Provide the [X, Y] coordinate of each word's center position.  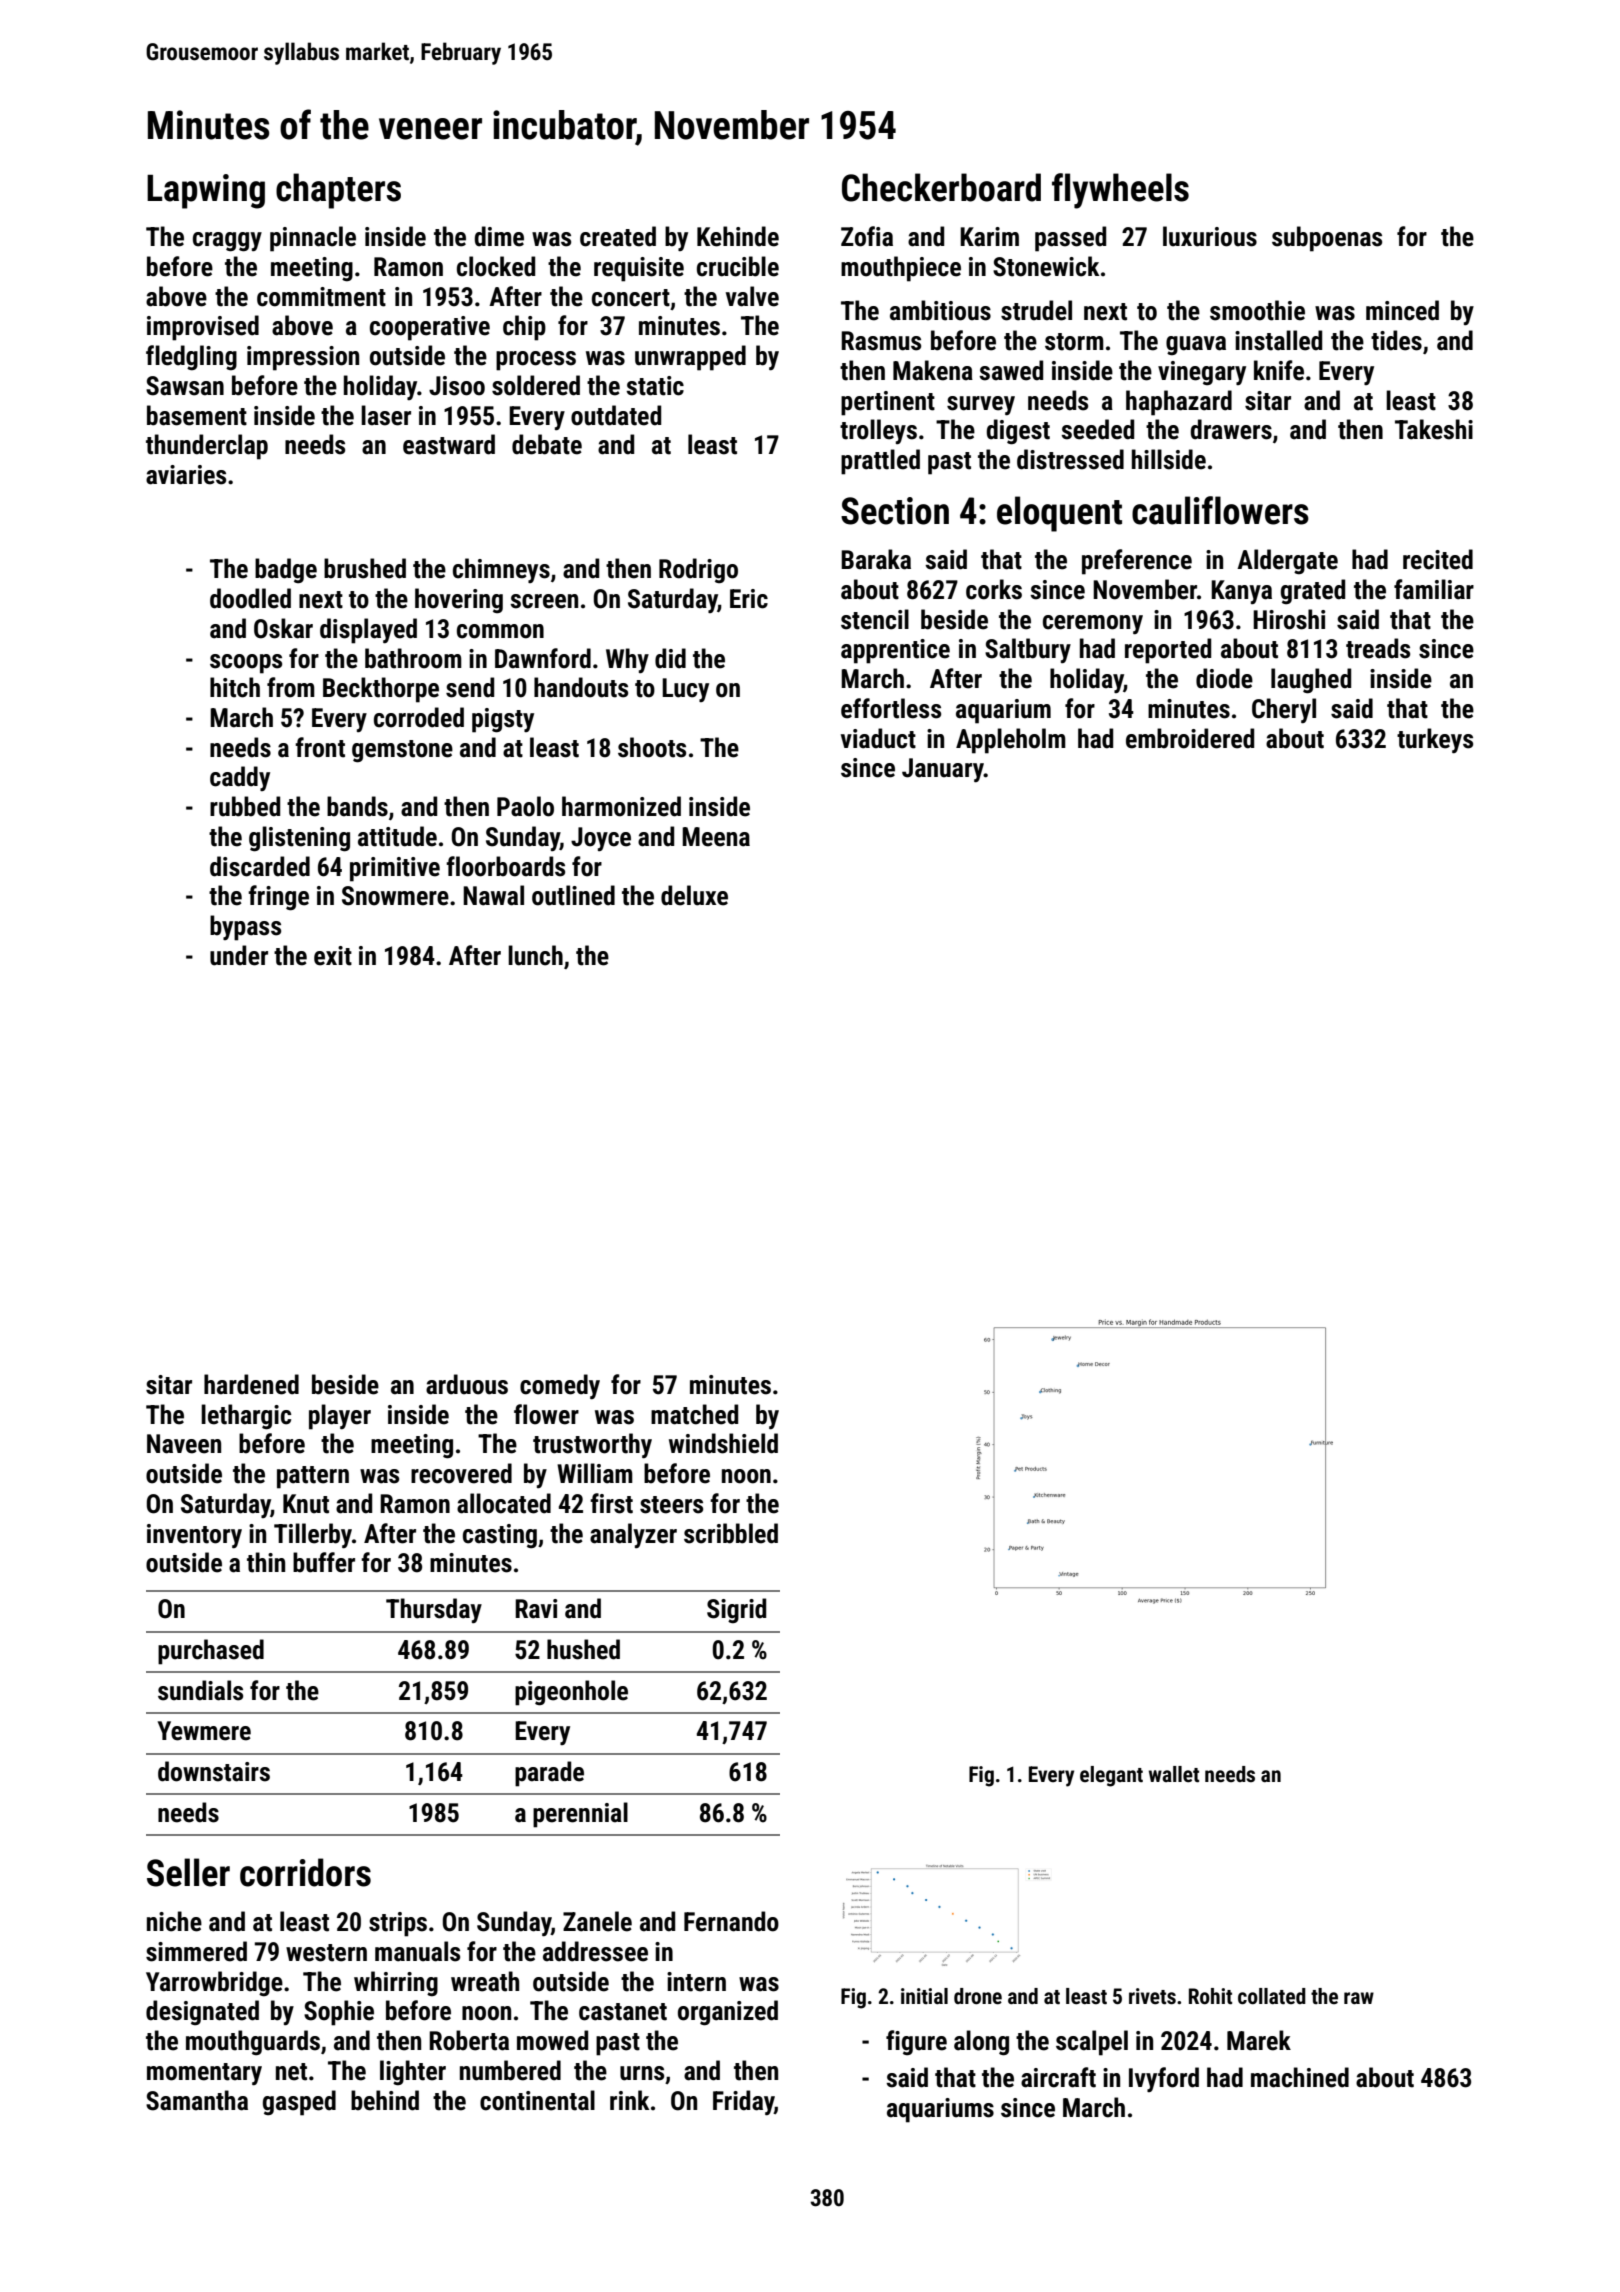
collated [1272, 1996]
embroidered [1190, 738]
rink [629, 2100]
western [326, 1953]
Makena [933, 370]
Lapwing [206, 191]
